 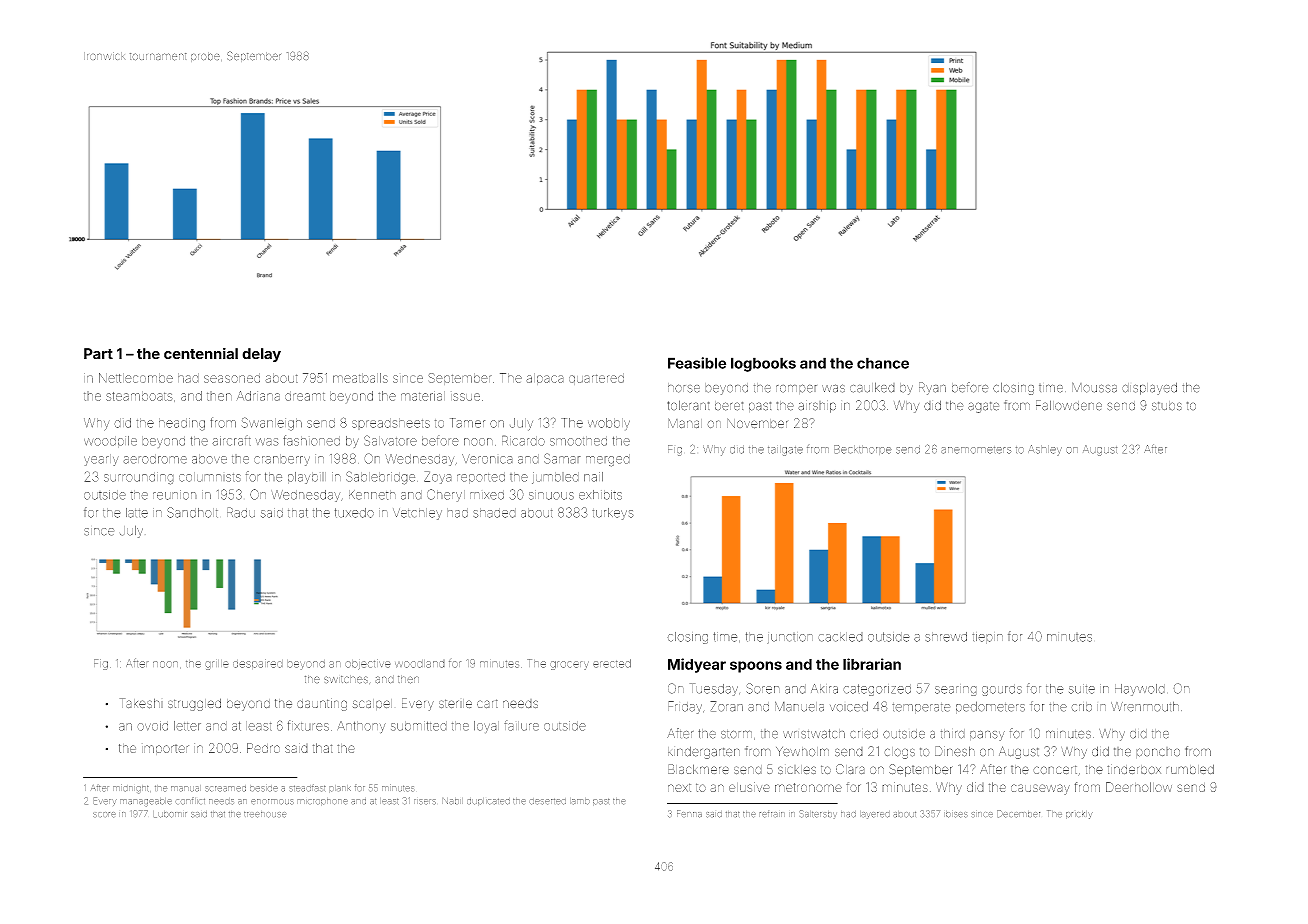 I want to click on Ashley, so click(x=1045, y=450).
